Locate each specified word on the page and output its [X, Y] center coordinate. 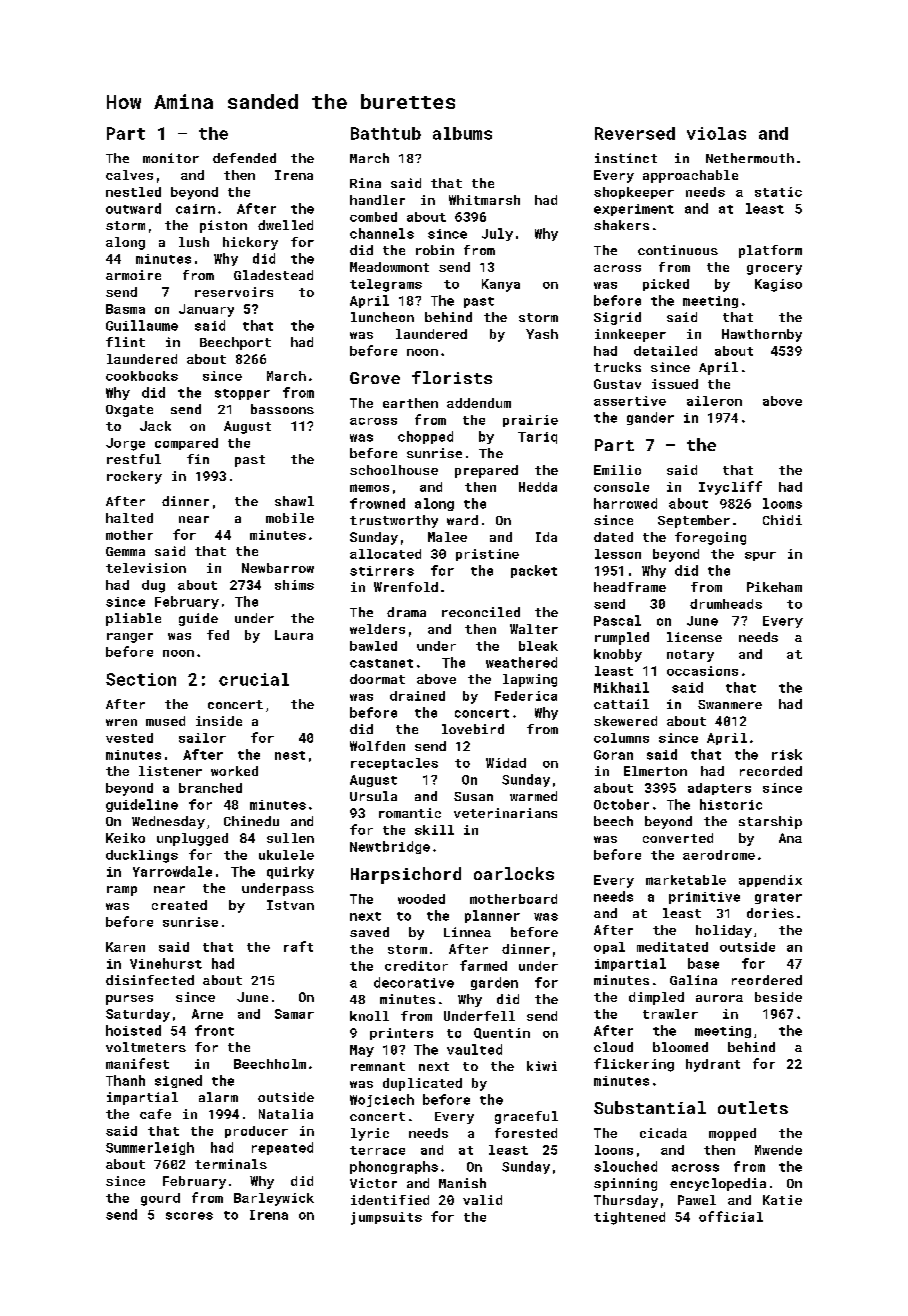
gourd [160, 1199]
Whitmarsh [484, 200]
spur [760, 556]
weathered [521, 662]
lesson [618, 554]
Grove [375, 378]
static [778, 192]
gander [650, 418]
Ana [790, 838]
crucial [254, 679]
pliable [133, 619]
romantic [410, 813]
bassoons [282, 409]
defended [244, 158]
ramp [122, 891]
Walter [534, 629]
